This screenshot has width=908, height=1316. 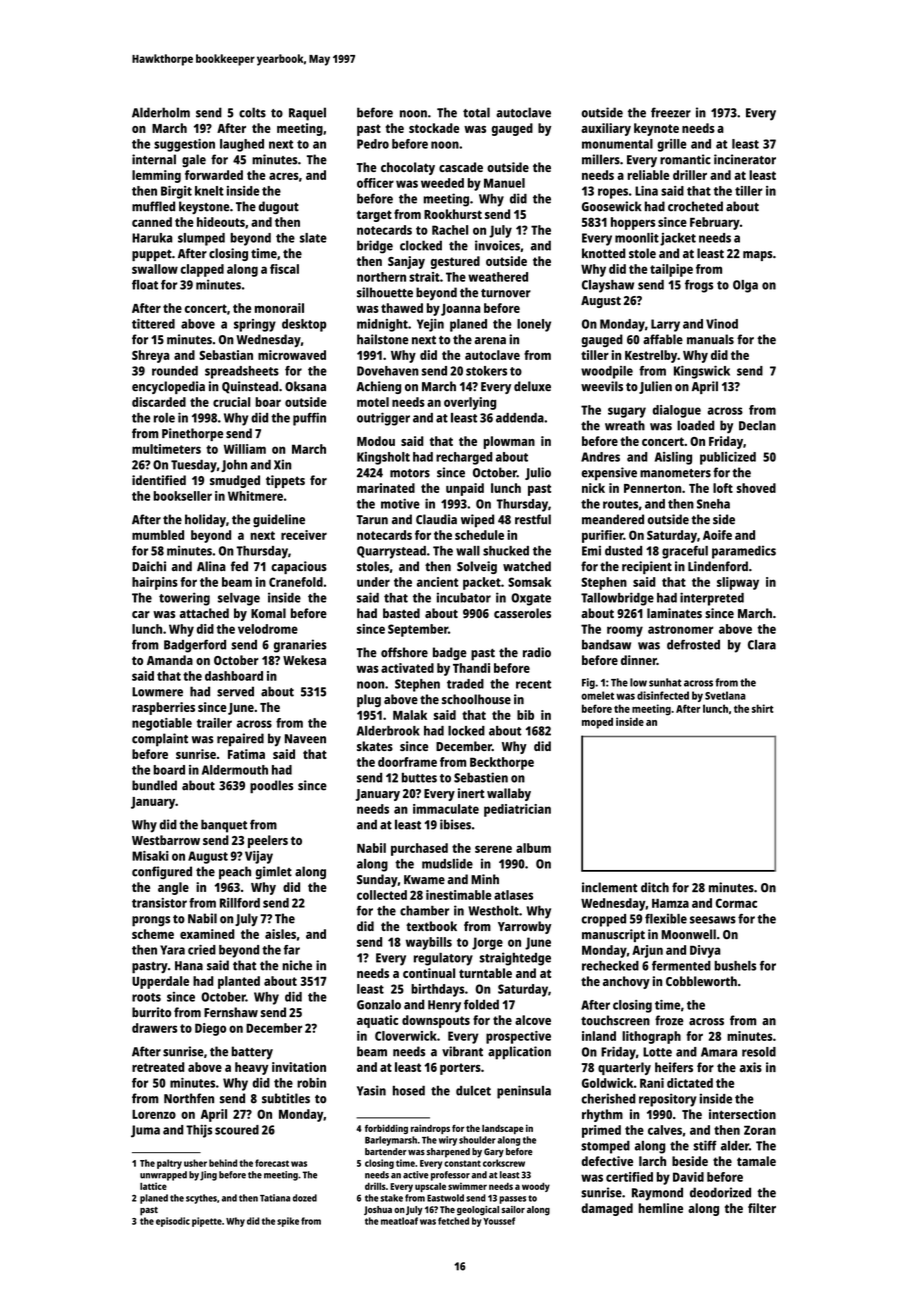 I want to click on total, so click(x=476, y=112).
